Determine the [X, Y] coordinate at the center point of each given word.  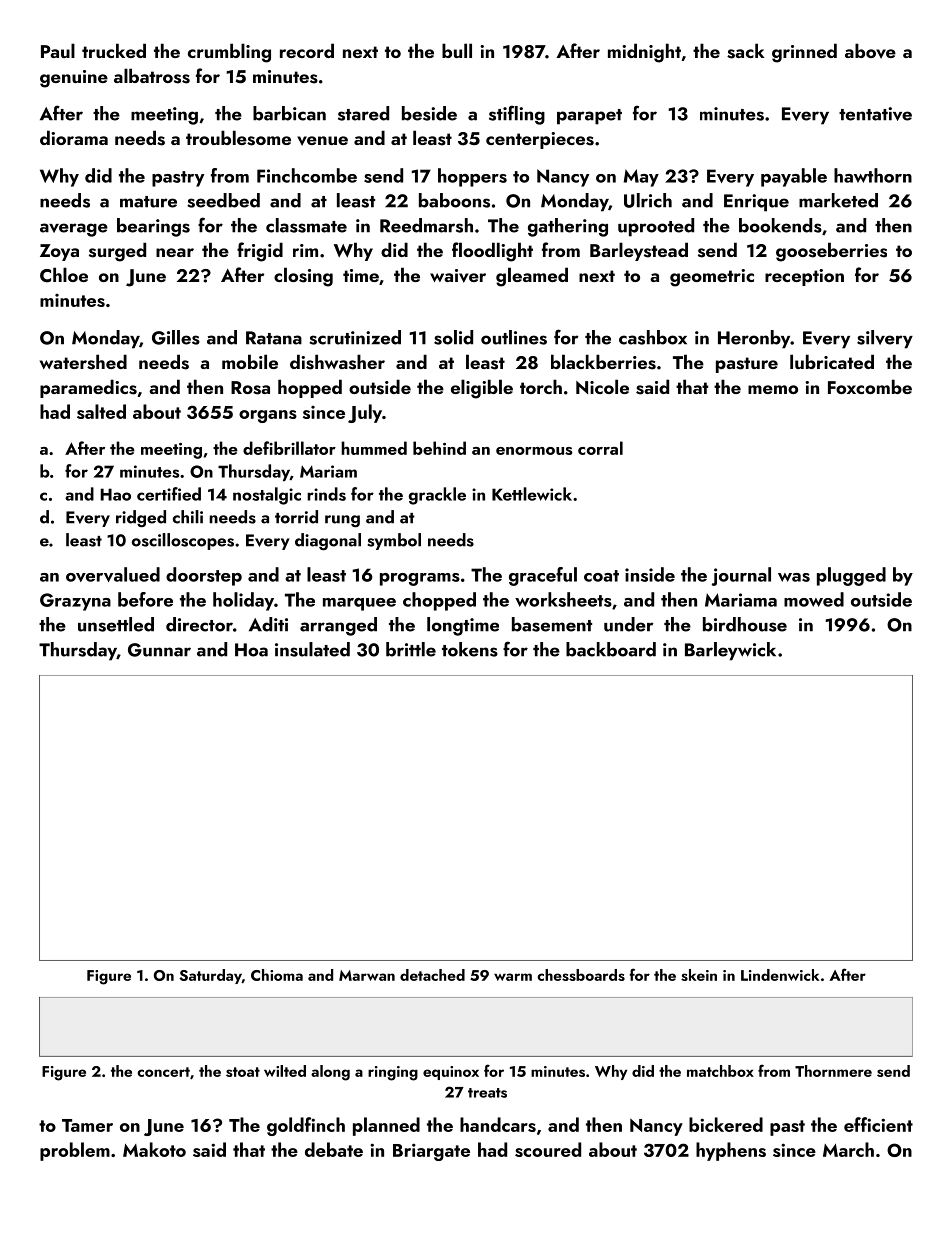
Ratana [274, 338]
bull [457, 50]
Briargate [431, 1152]
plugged [851, 576]
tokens [470, 649]
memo [773, 389]
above [870, 51]
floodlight [492, 252]
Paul [58, 50]
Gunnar [159, 650]
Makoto [154, 1149]
